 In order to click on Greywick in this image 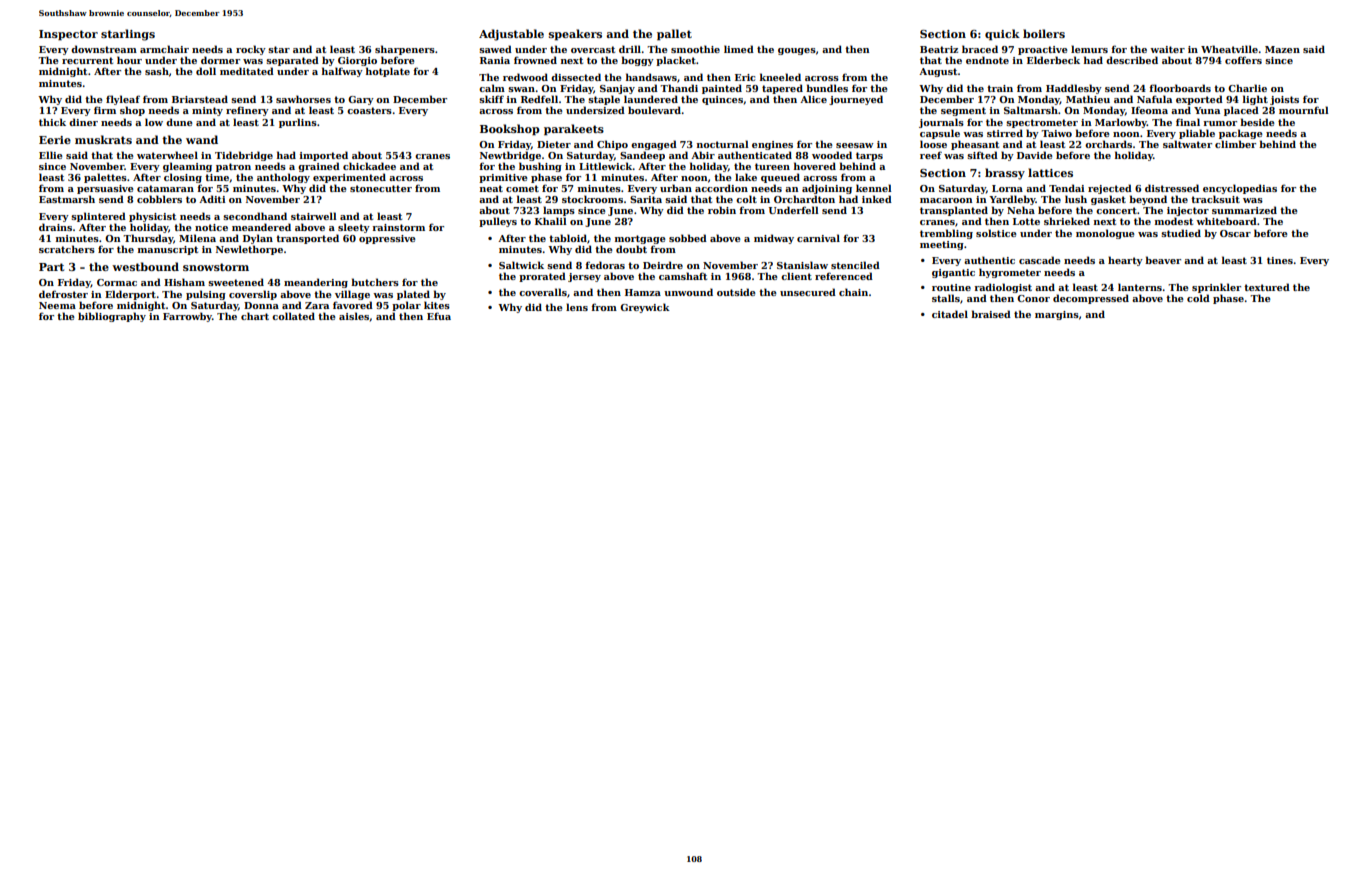, I will do `click(645, 308)`.
